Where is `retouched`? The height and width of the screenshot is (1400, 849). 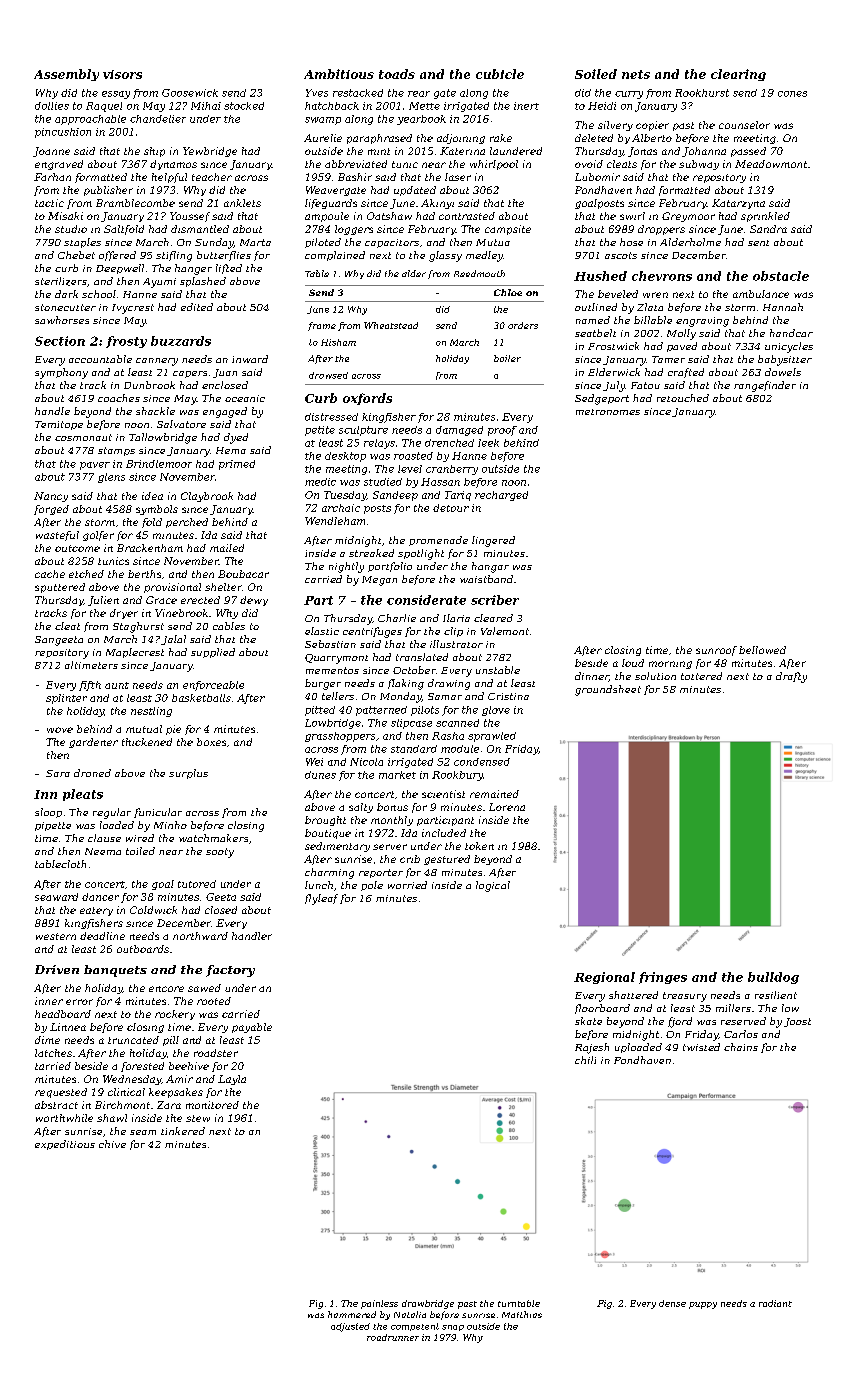
retouched is located at coordinates (683, 398).
